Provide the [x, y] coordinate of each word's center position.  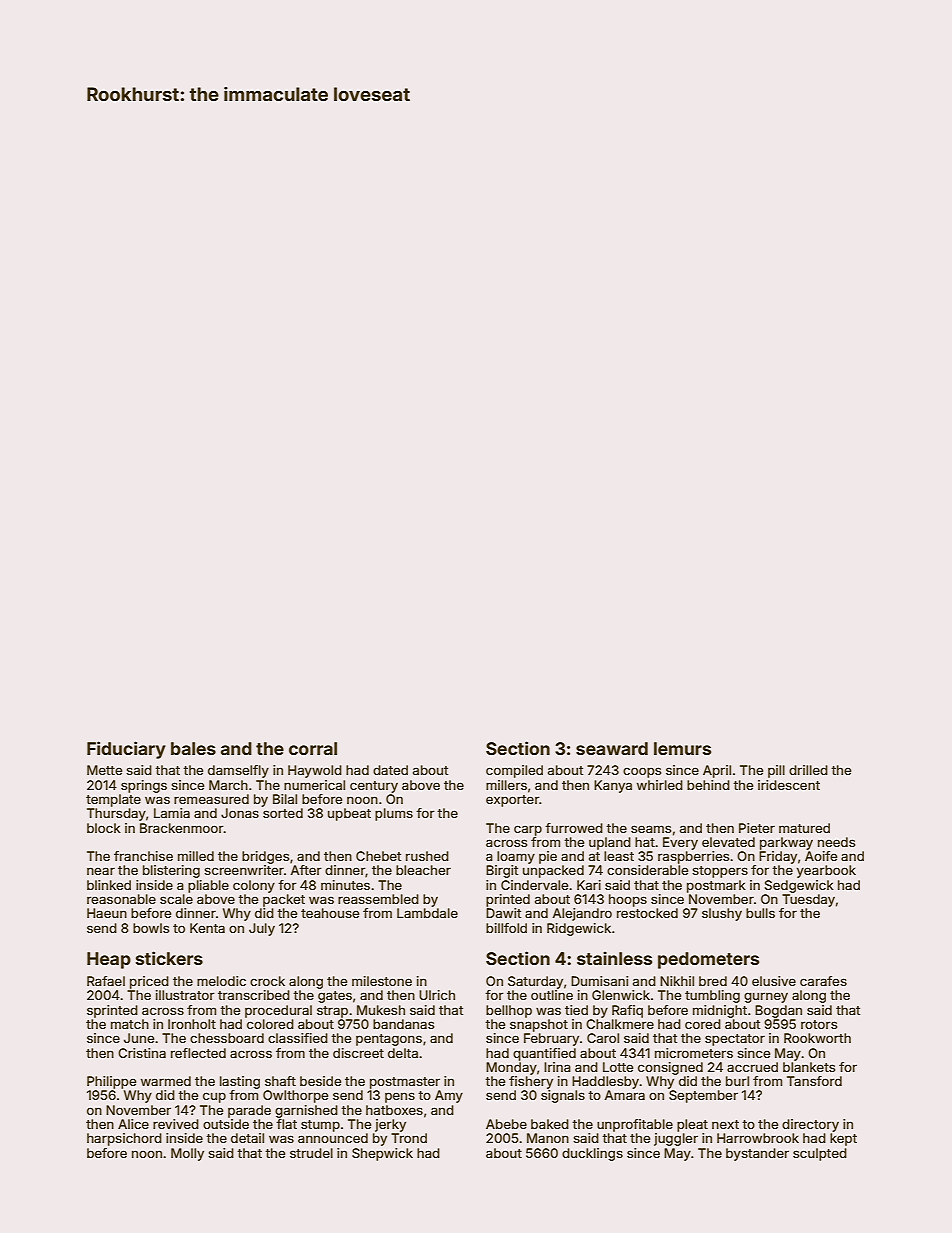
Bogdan [778, 1011]
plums [394, 814]
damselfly [238, 771]
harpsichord [124, 1139]
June [139, 1038]
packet [284, 900]
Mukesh [381, 1010]
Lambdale [427, 913]
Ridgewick [579, 929]
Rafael [106, 981]
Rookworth [817, 1038]
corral [313, 748]
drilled [808, 770]
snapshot [539, 1025]
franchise [143, 856]
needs [836, 842]
